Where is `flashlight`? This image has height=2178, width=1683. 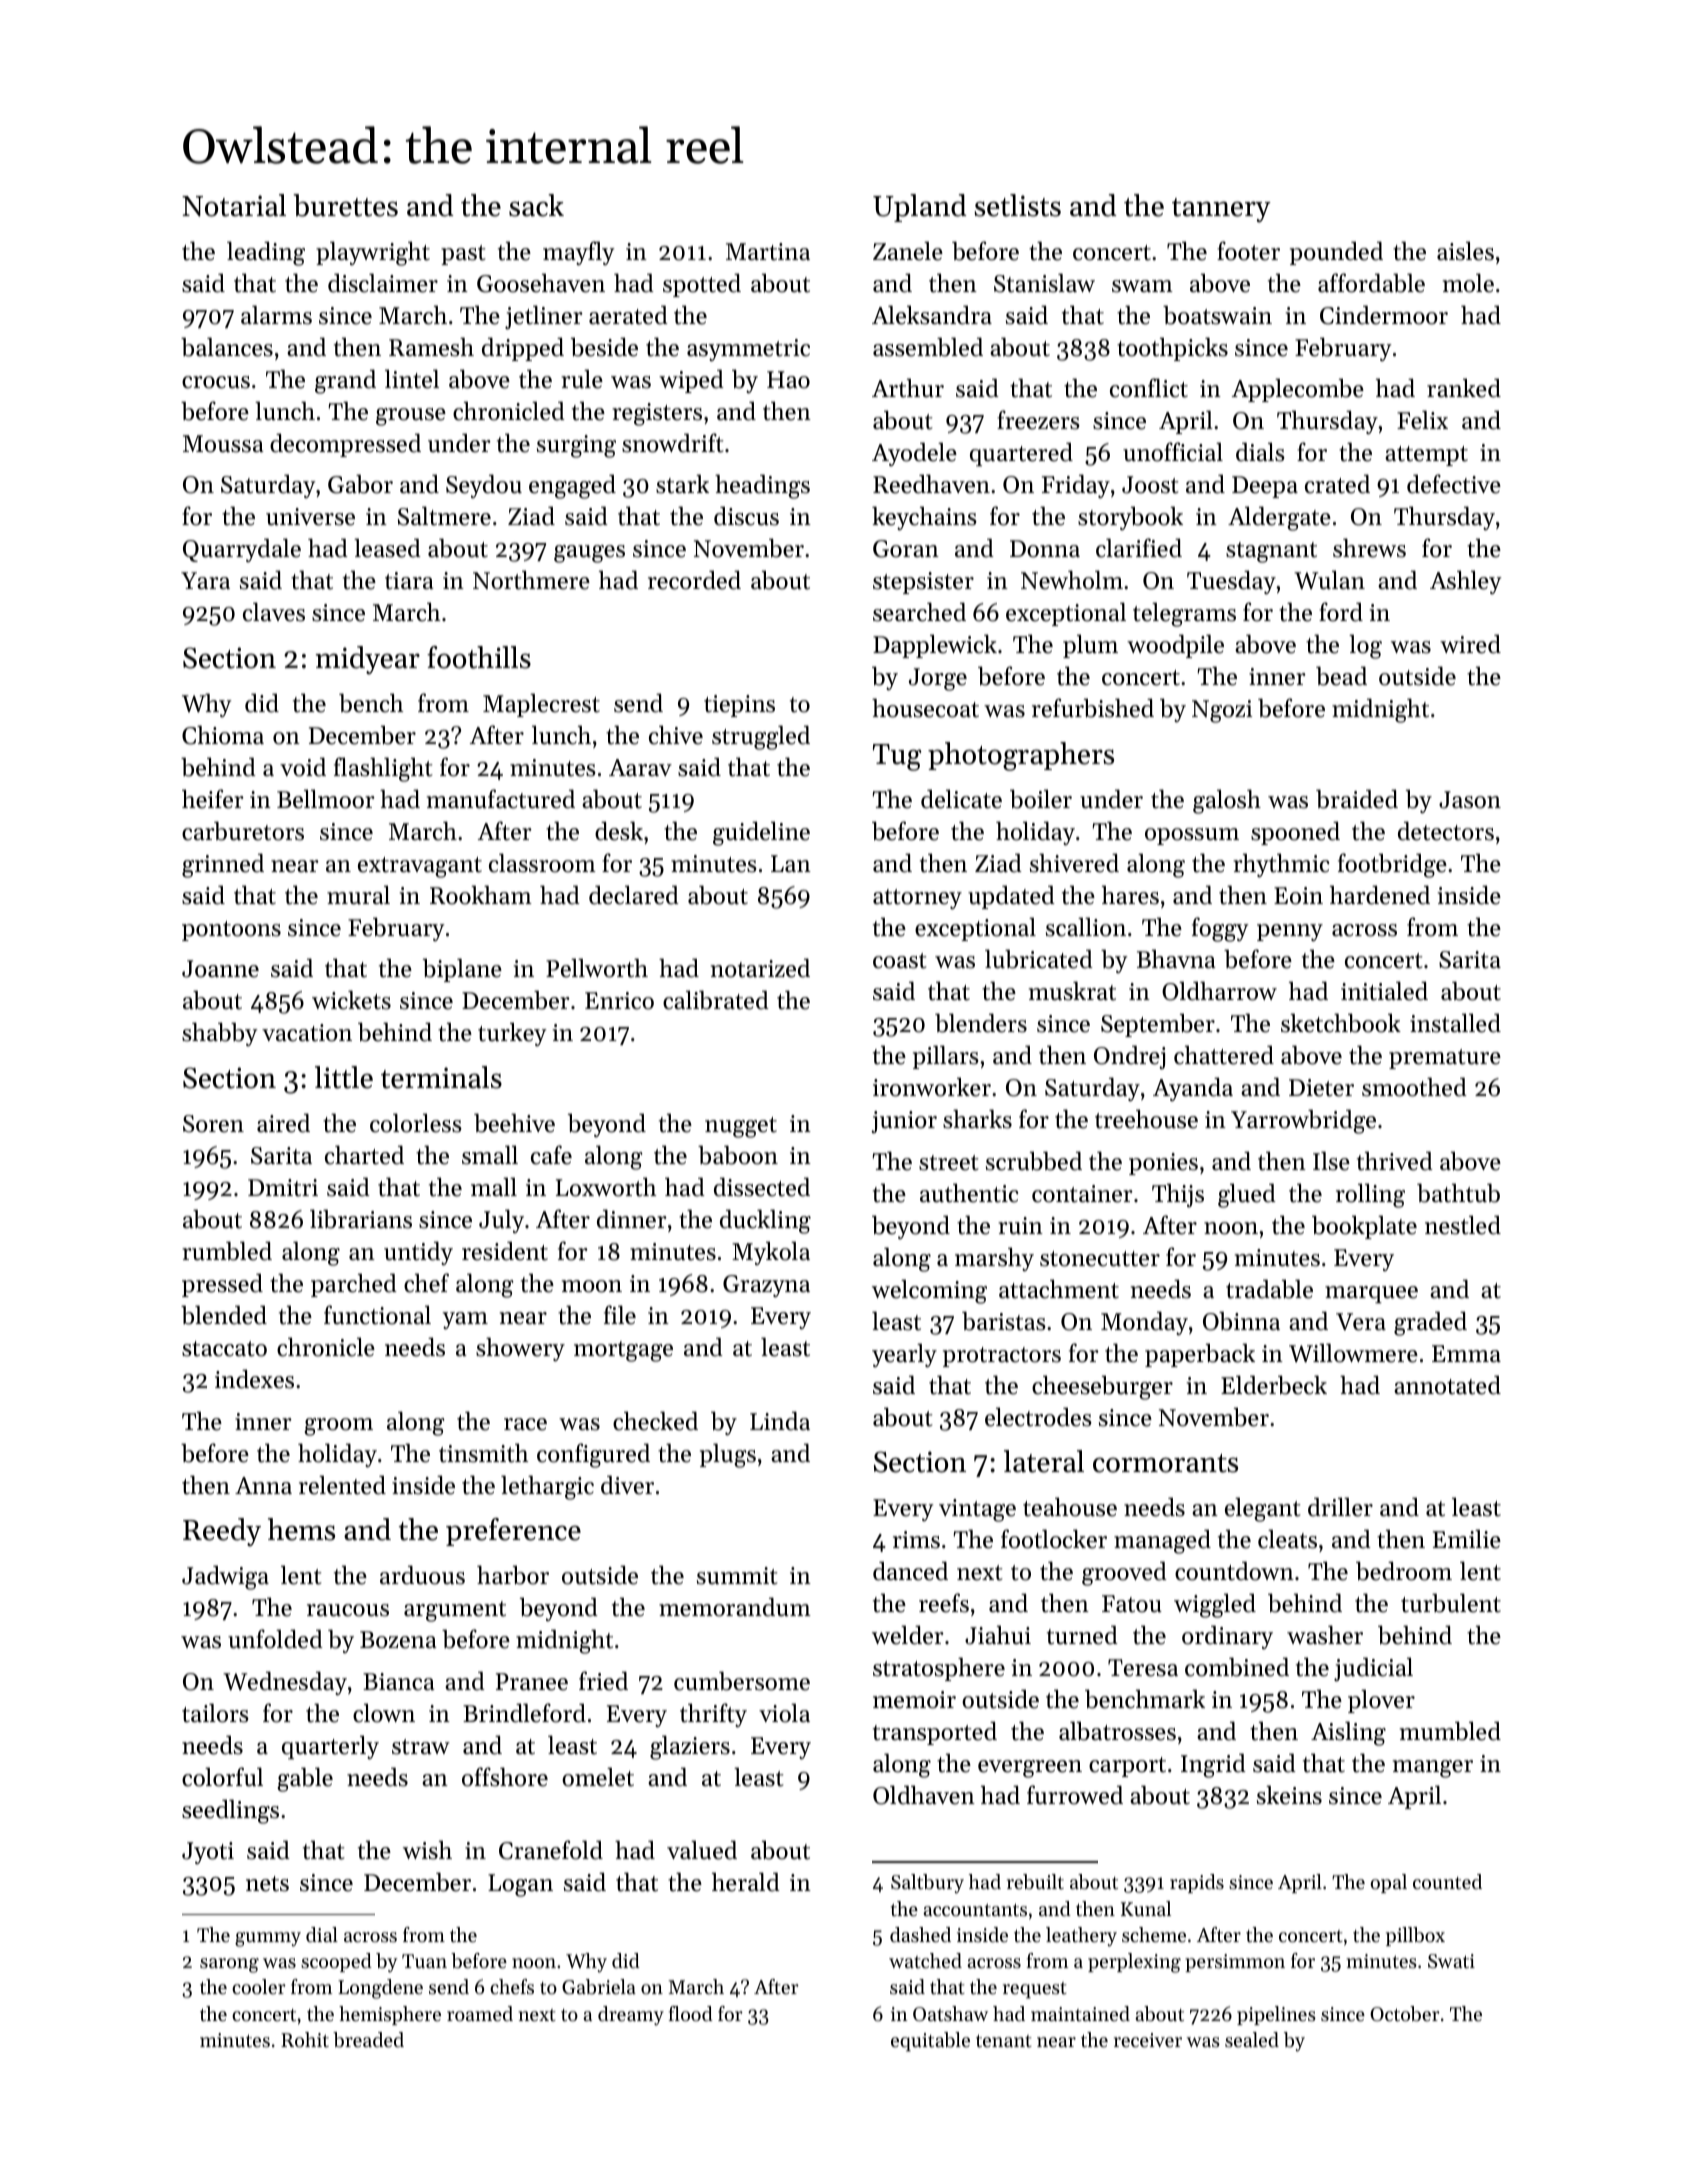 flashlight is located at coordinates (383, 769).
